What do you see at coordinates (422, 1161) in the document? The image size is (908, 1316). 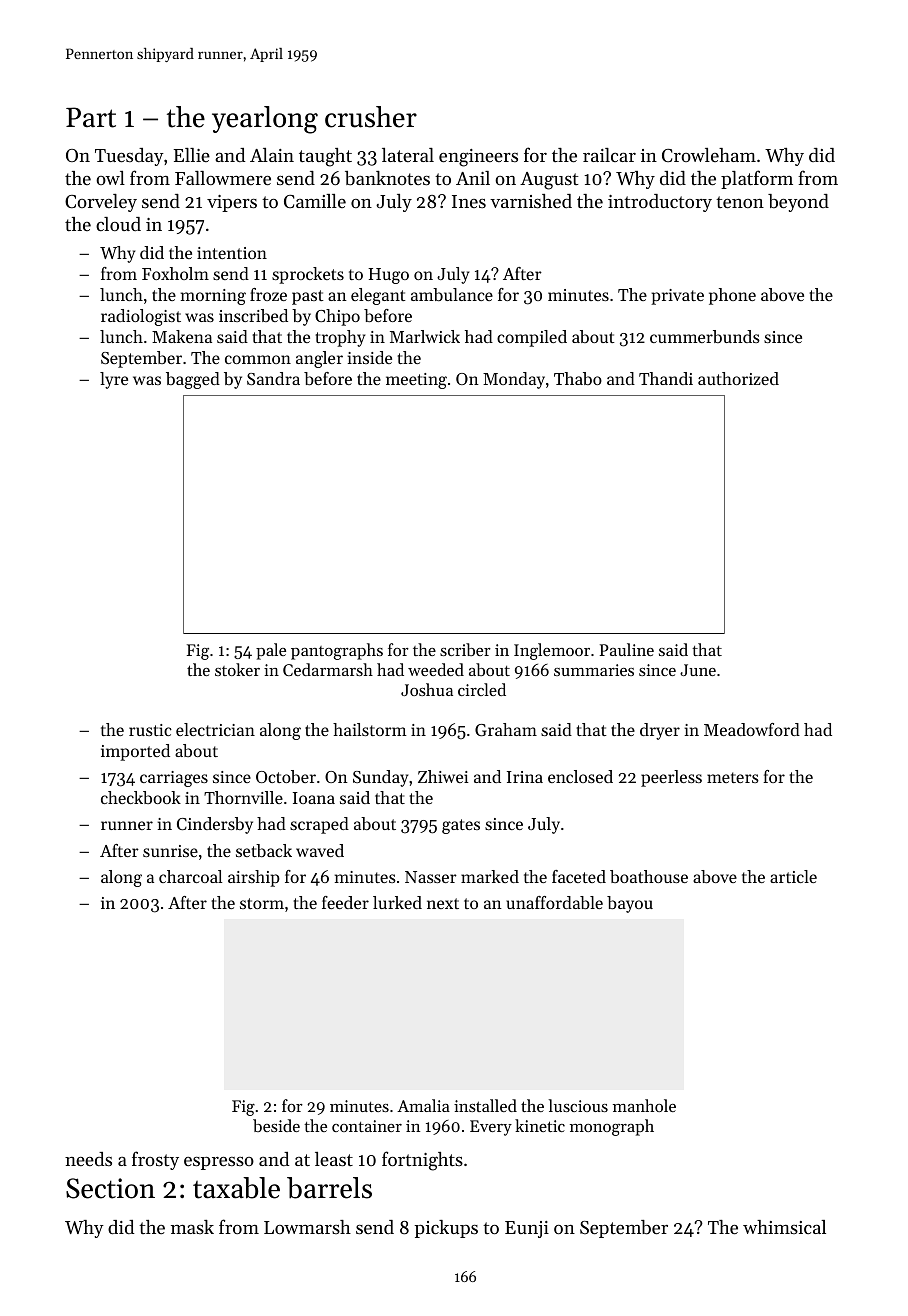 I see `fortnights` at bounding box center [422, 1161].
